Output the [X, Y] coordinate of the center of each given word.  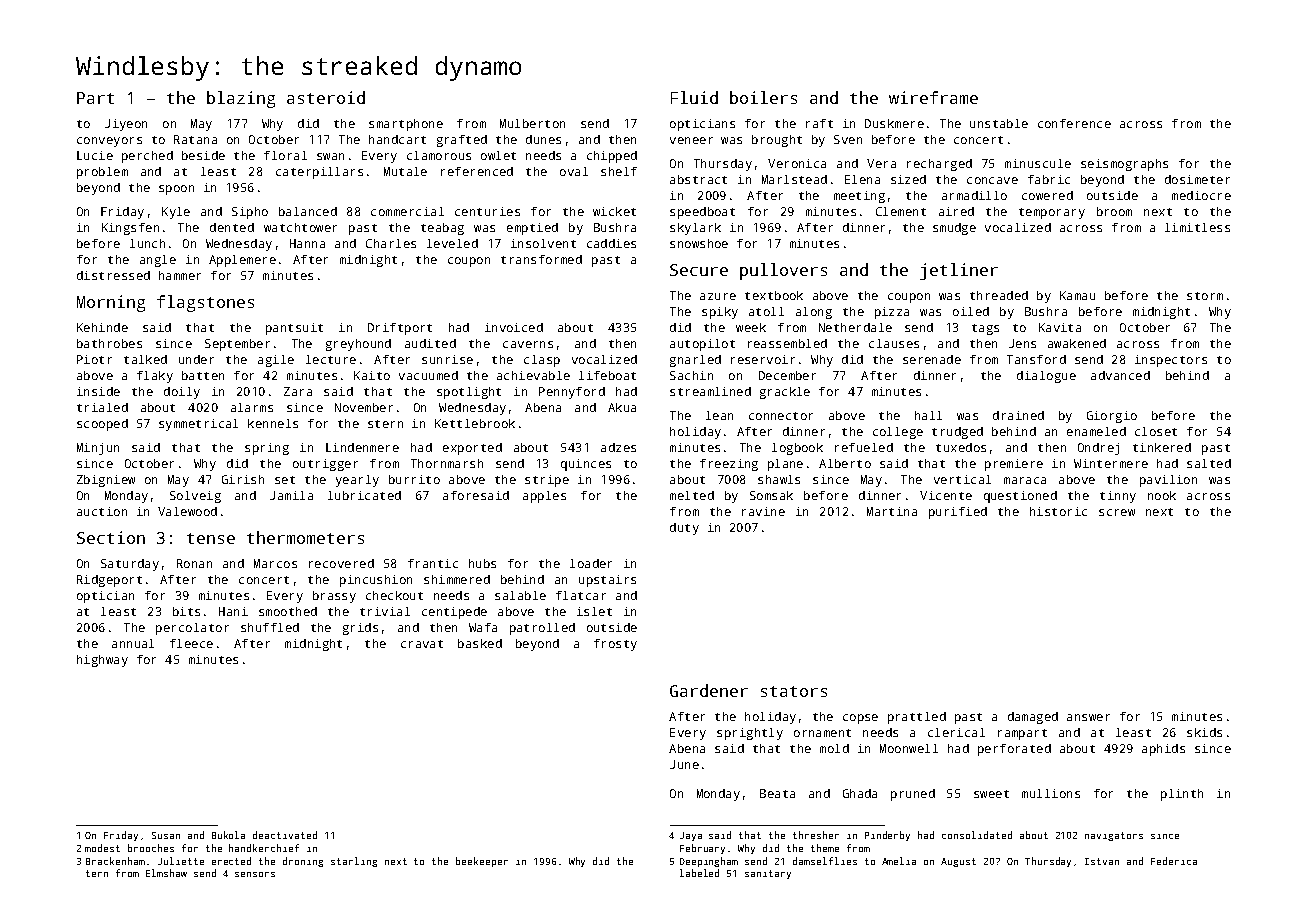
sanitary [768, 874]
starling [354, 862]
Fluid [694, 97]
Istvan [1102, 861]
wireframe [933, 97]
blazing [241, 99]
